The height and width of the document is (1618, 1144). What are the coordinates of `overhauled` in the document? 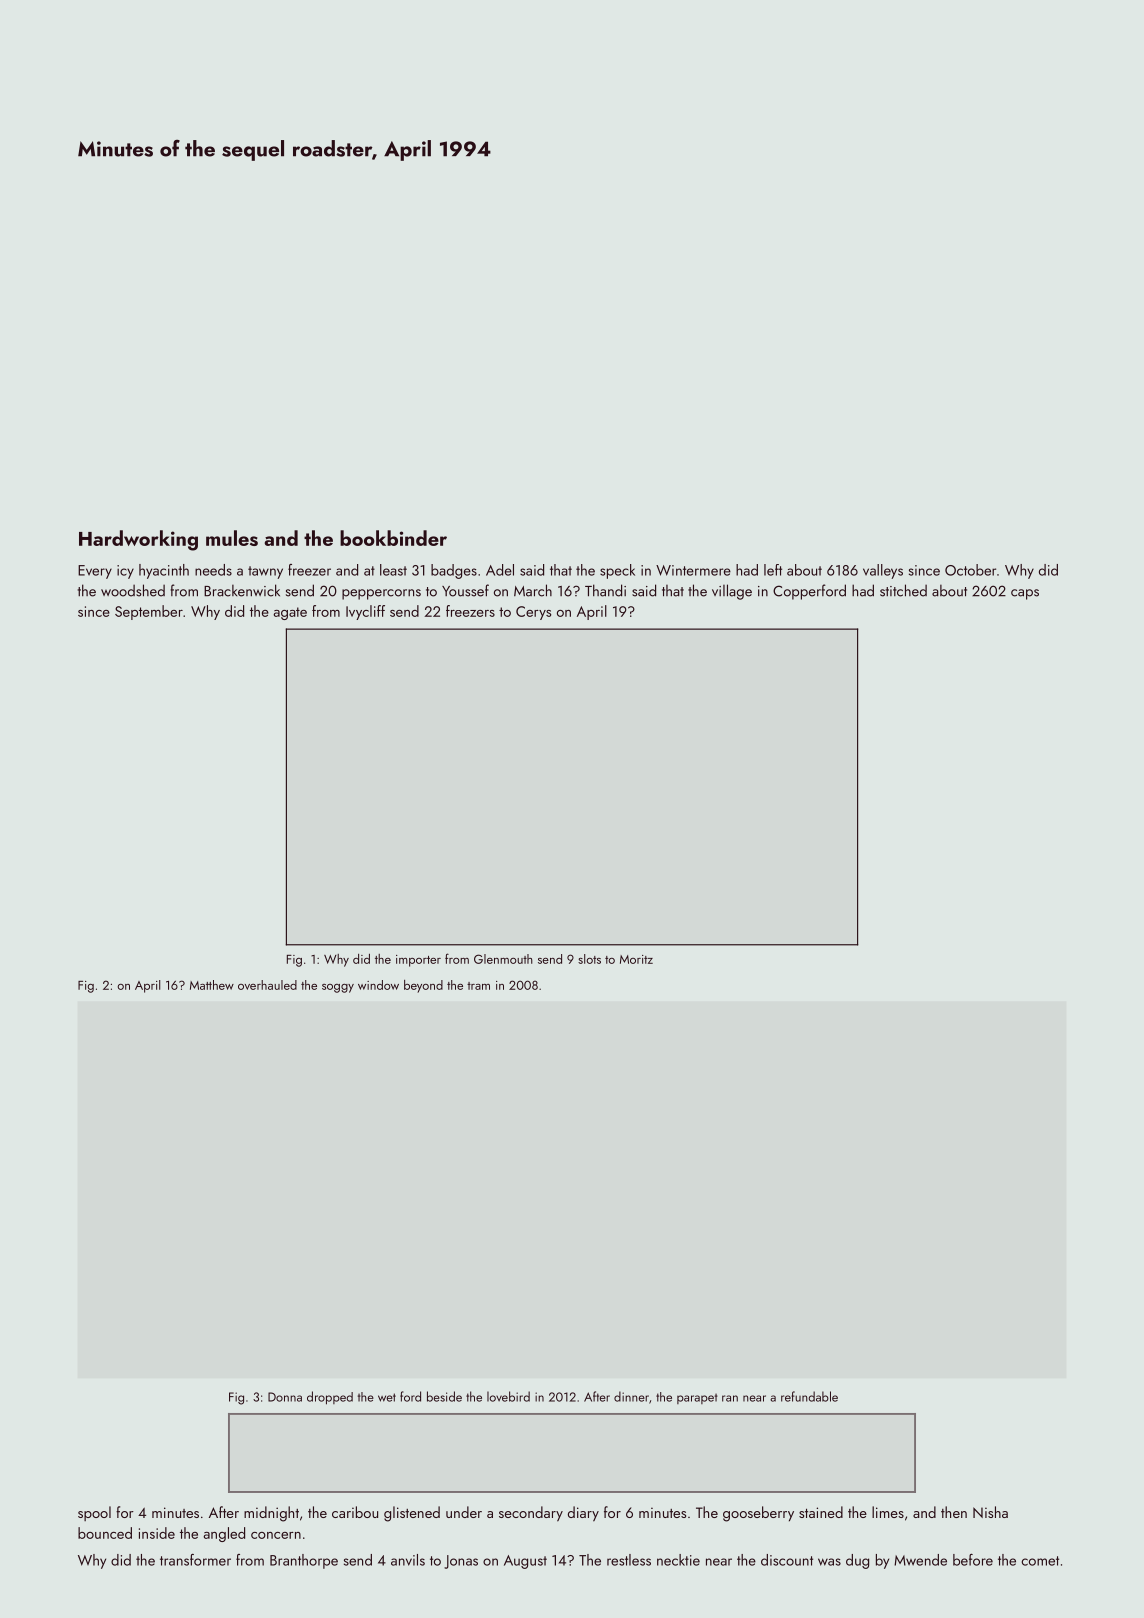 It's located at (267, 985).
